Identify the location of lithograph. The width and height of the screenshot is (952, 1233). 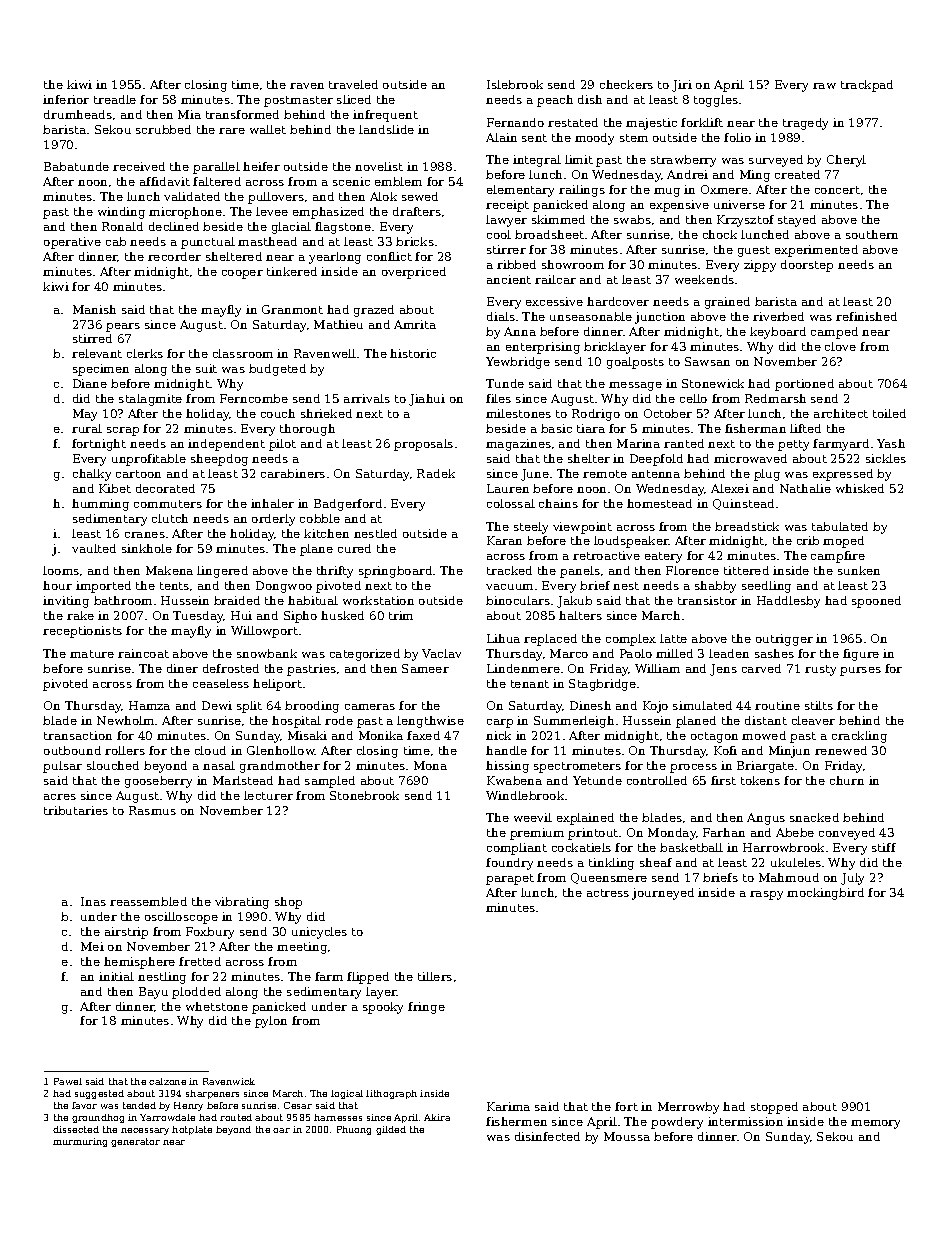
(391, 1094).
